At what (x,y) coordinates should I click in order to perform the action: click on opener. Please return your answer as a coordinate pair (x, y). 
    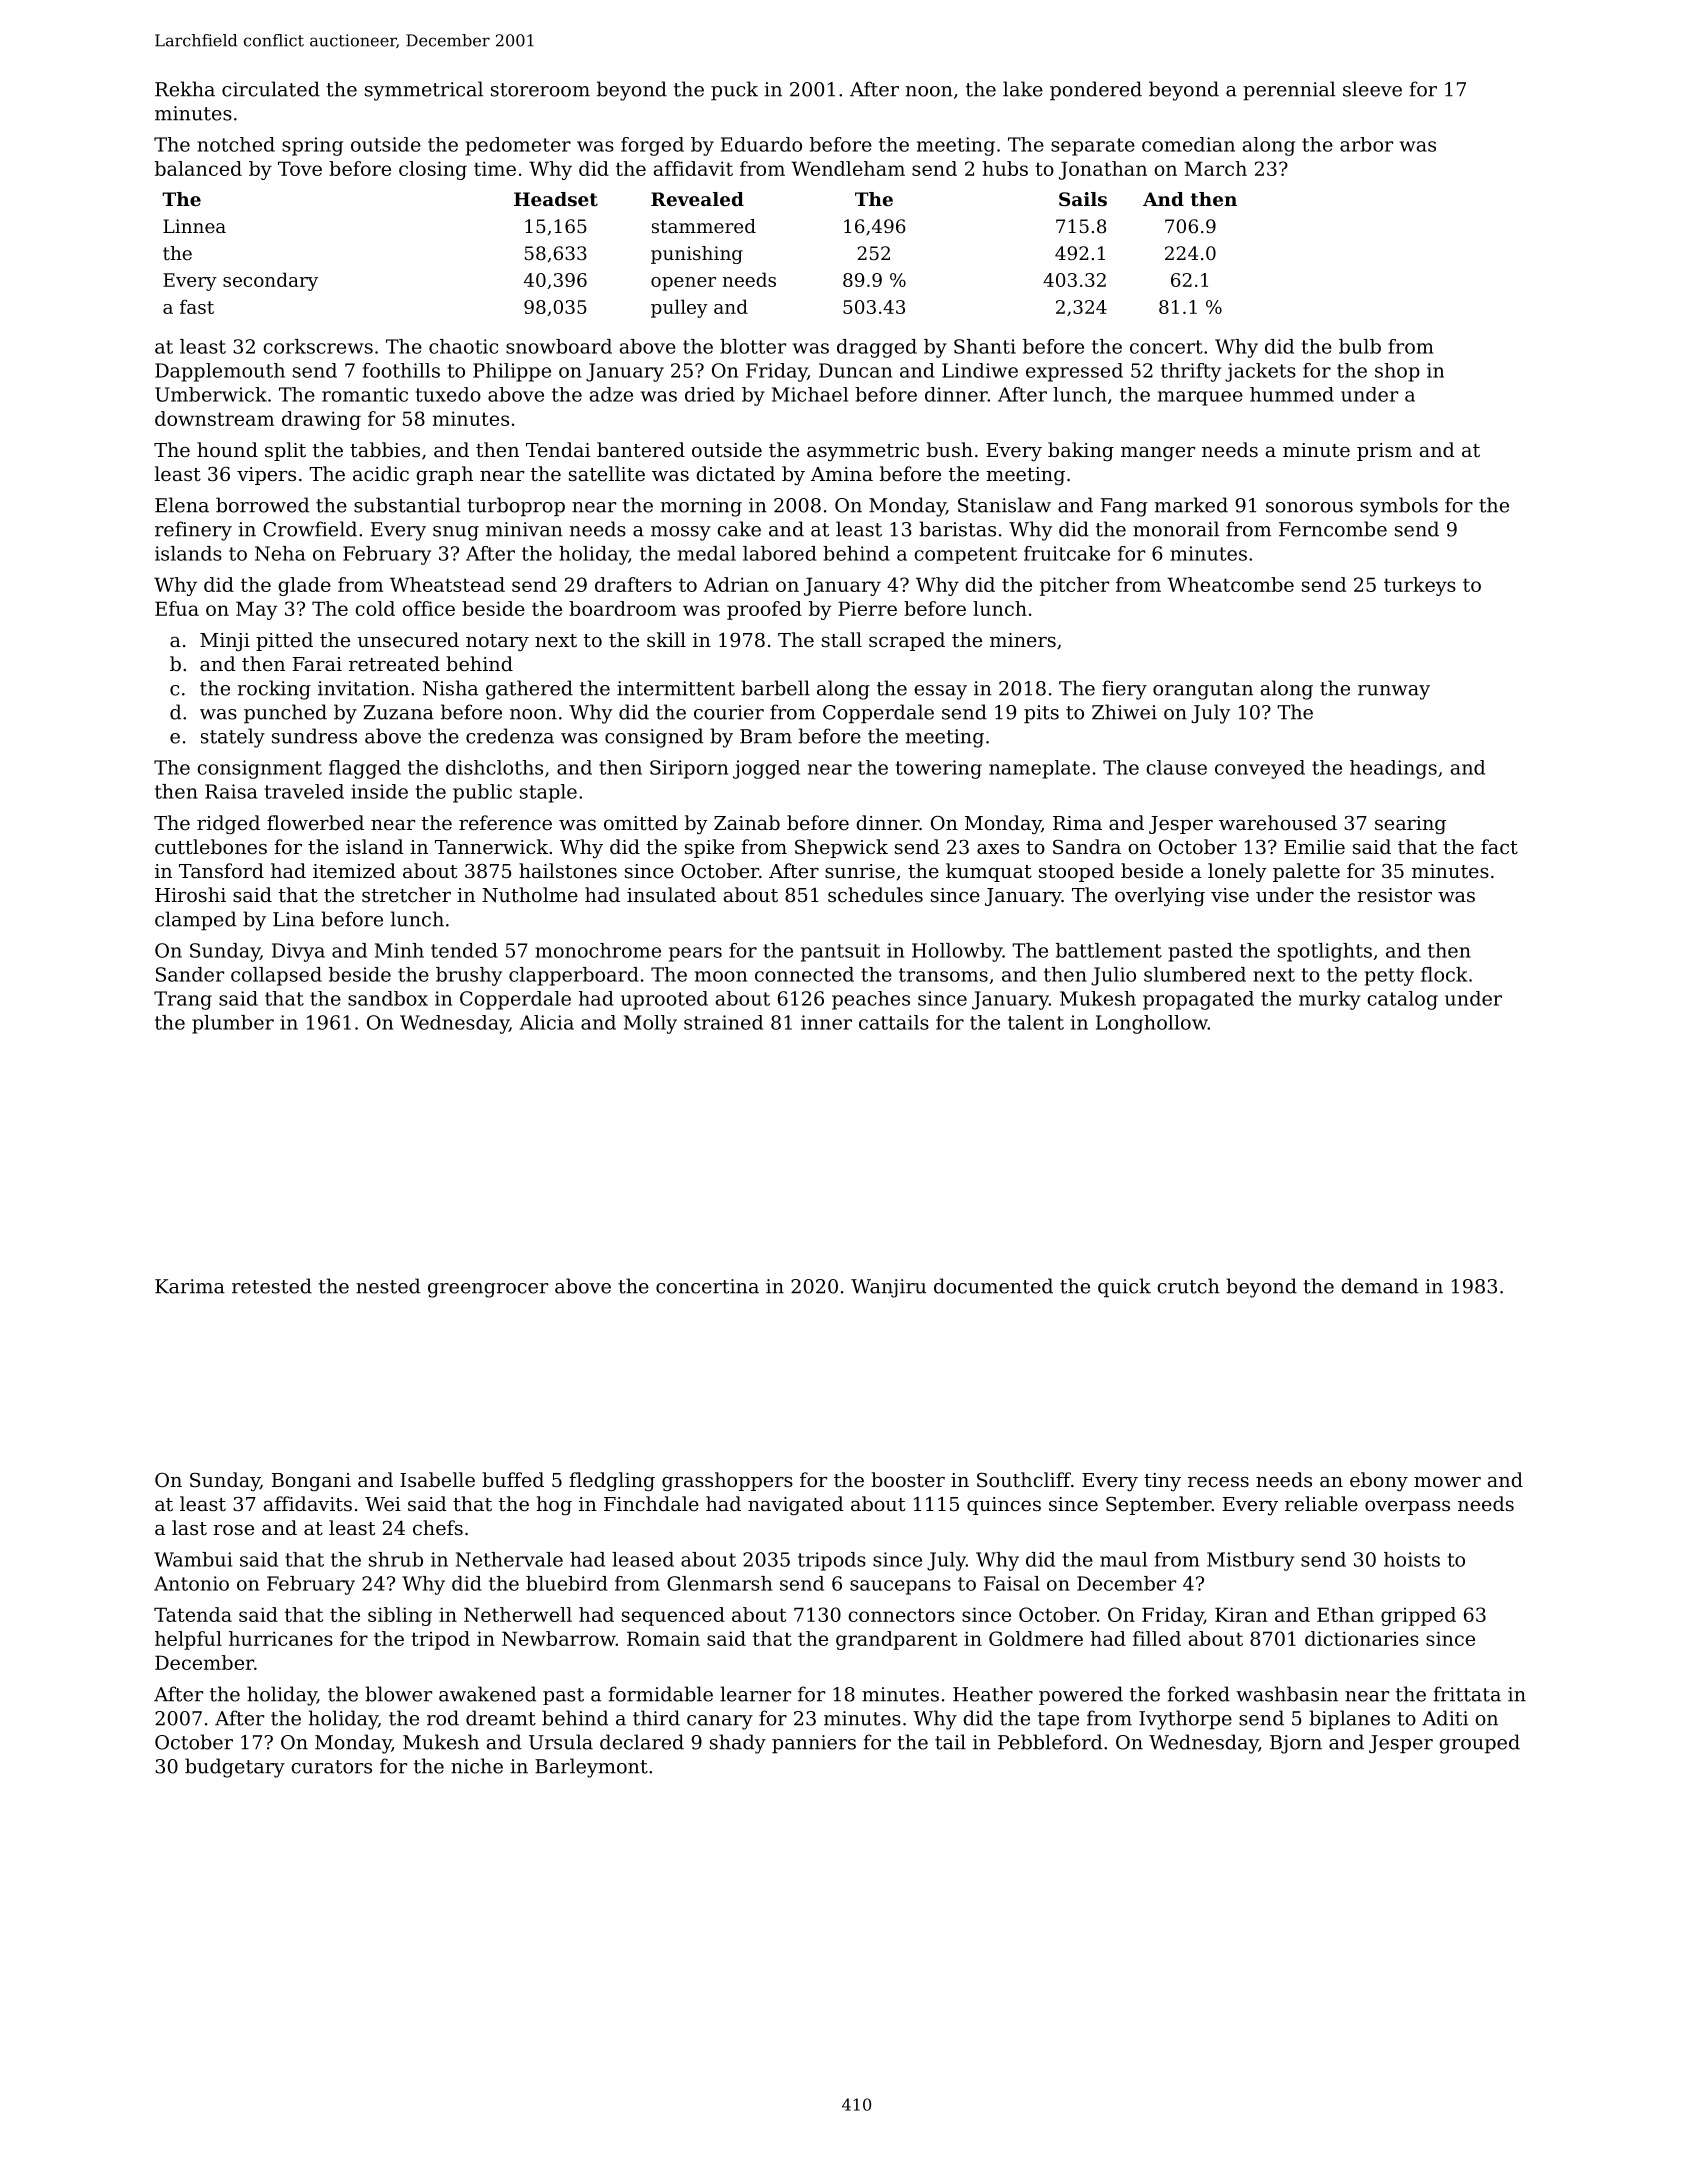
    Looking at the image, I should click on (683, 284).
